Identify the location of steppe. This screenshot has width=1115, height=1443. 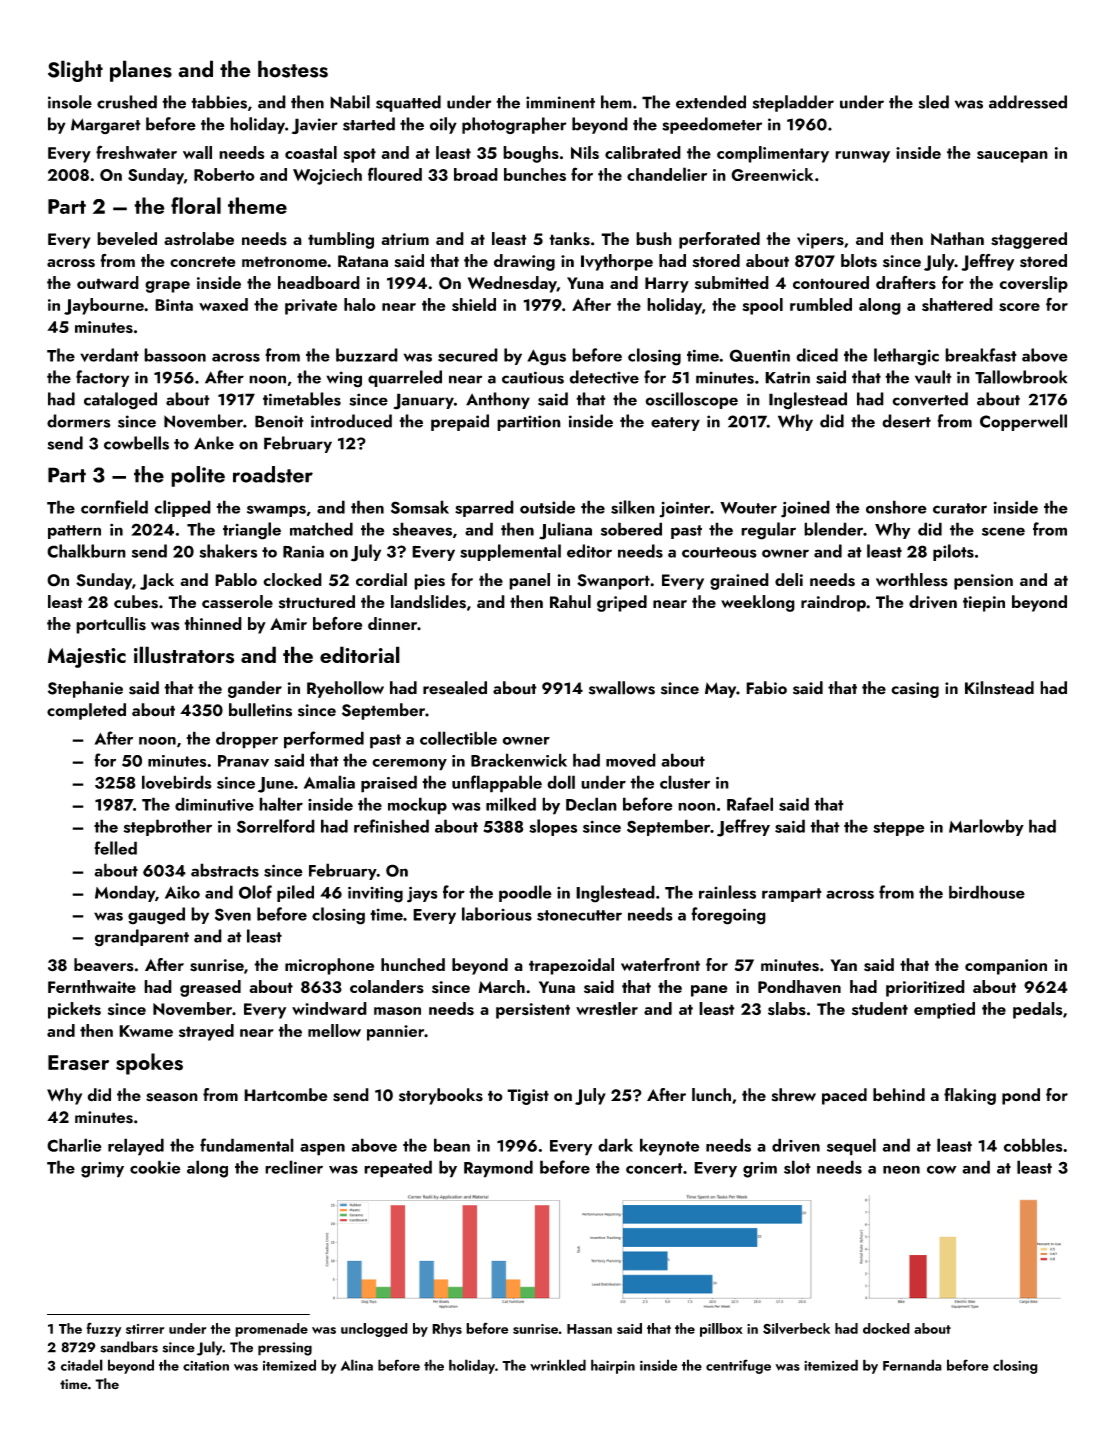
(899, 829).
